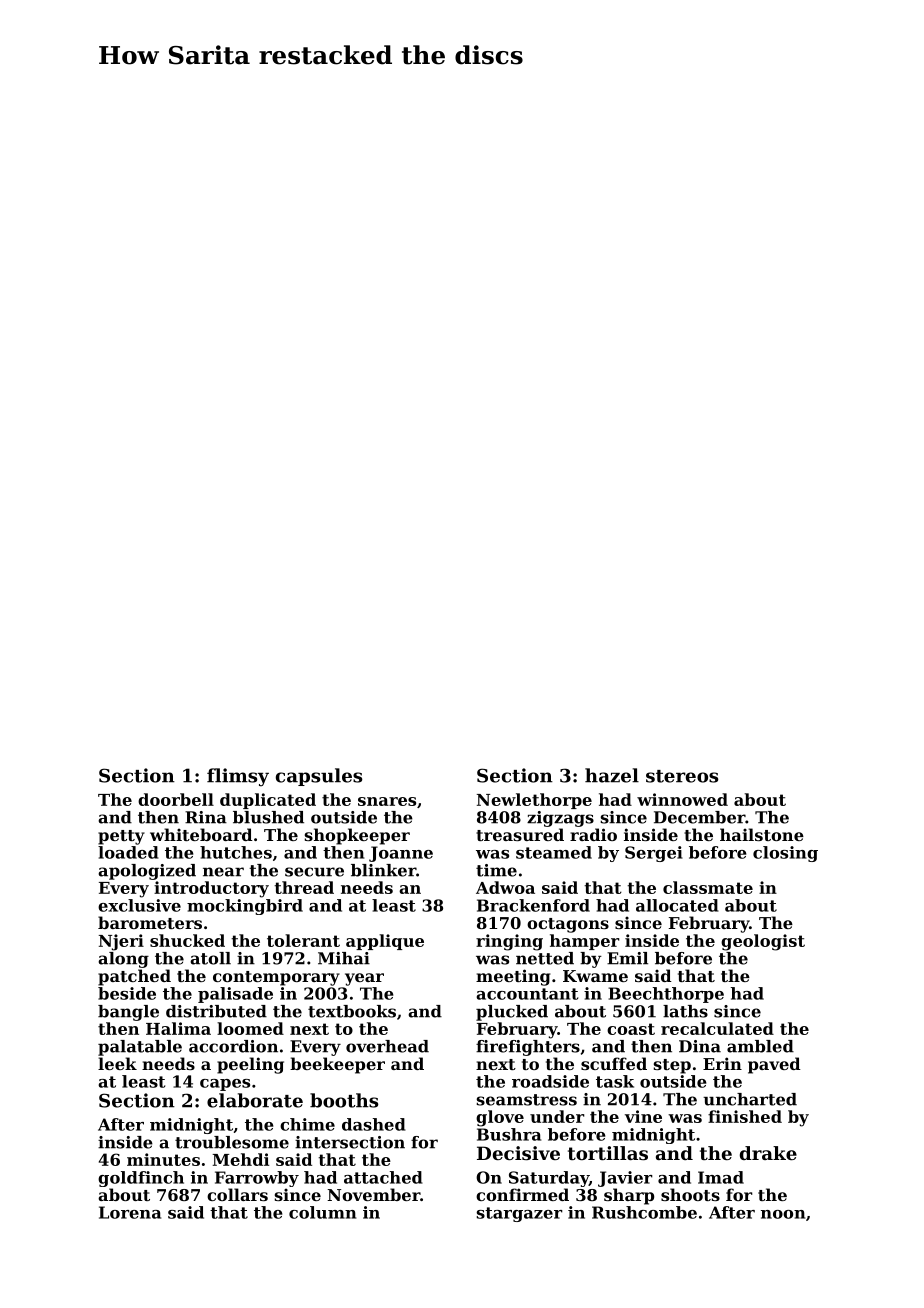 This document has width=924, height=1308. I want to click on drake, so click(768, 1153).
